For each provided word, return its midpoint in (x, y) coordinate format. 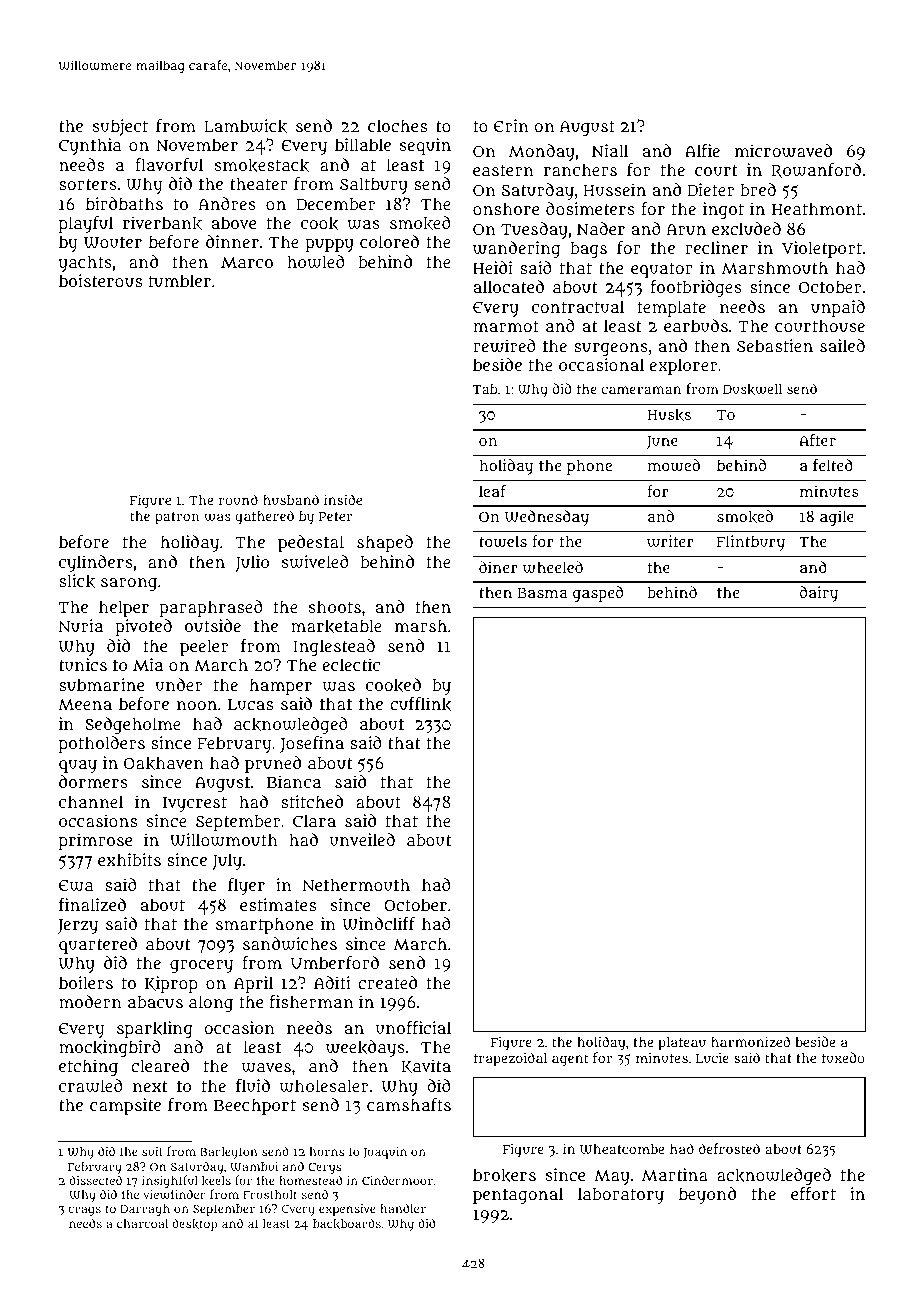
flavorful (169, 164)
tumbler (180, 280)
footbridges (696, 288)
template (671, 308)
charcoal (142, 1223)
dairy (819, 594)
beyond (707, 1195)
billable (363, 144)
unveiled (362, 839)
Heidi (493, 267)
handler (403, 1208)
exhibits (129, 859)
